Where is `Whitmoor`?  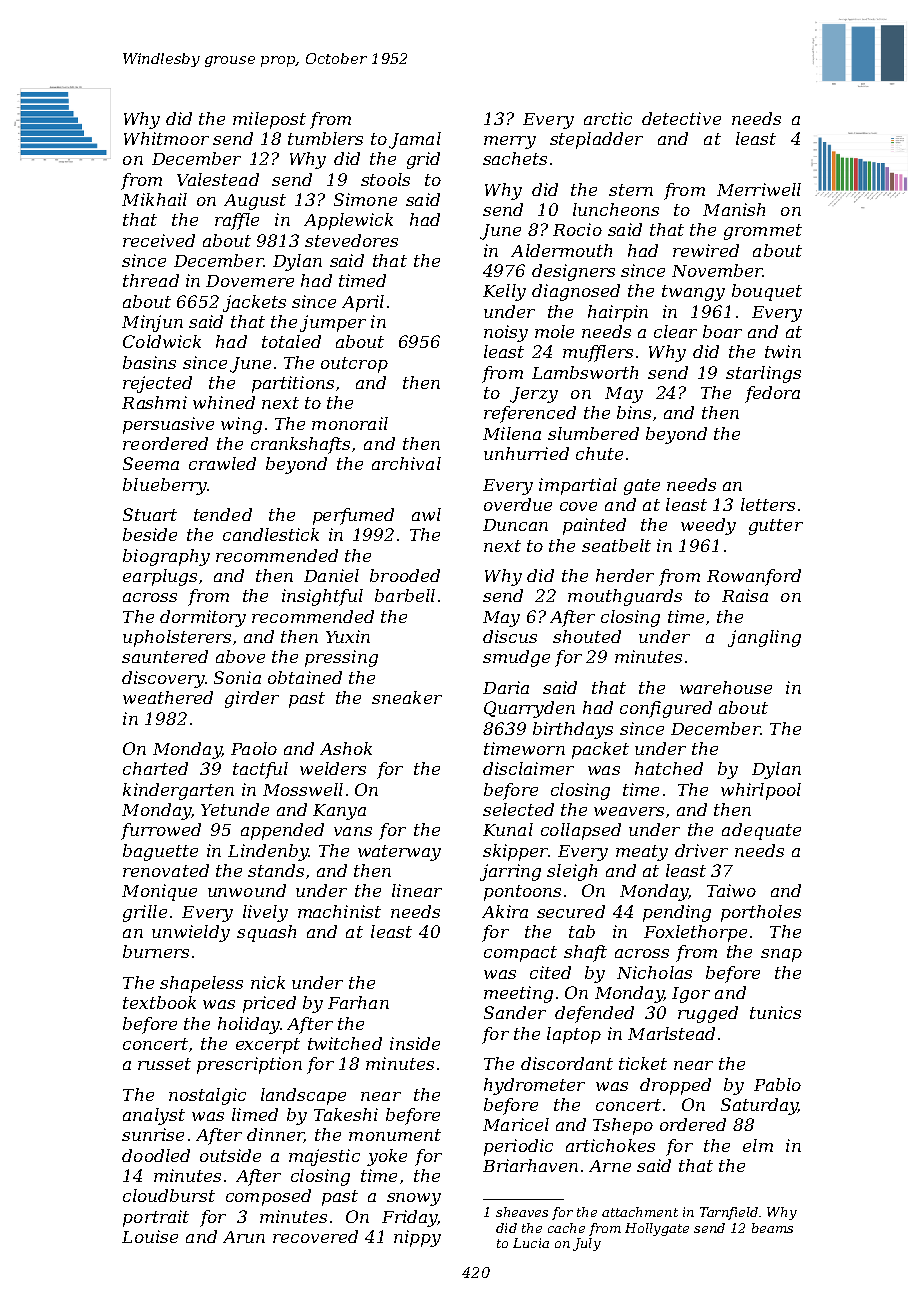 Whitmoor is located at coordinates (166, 138).
